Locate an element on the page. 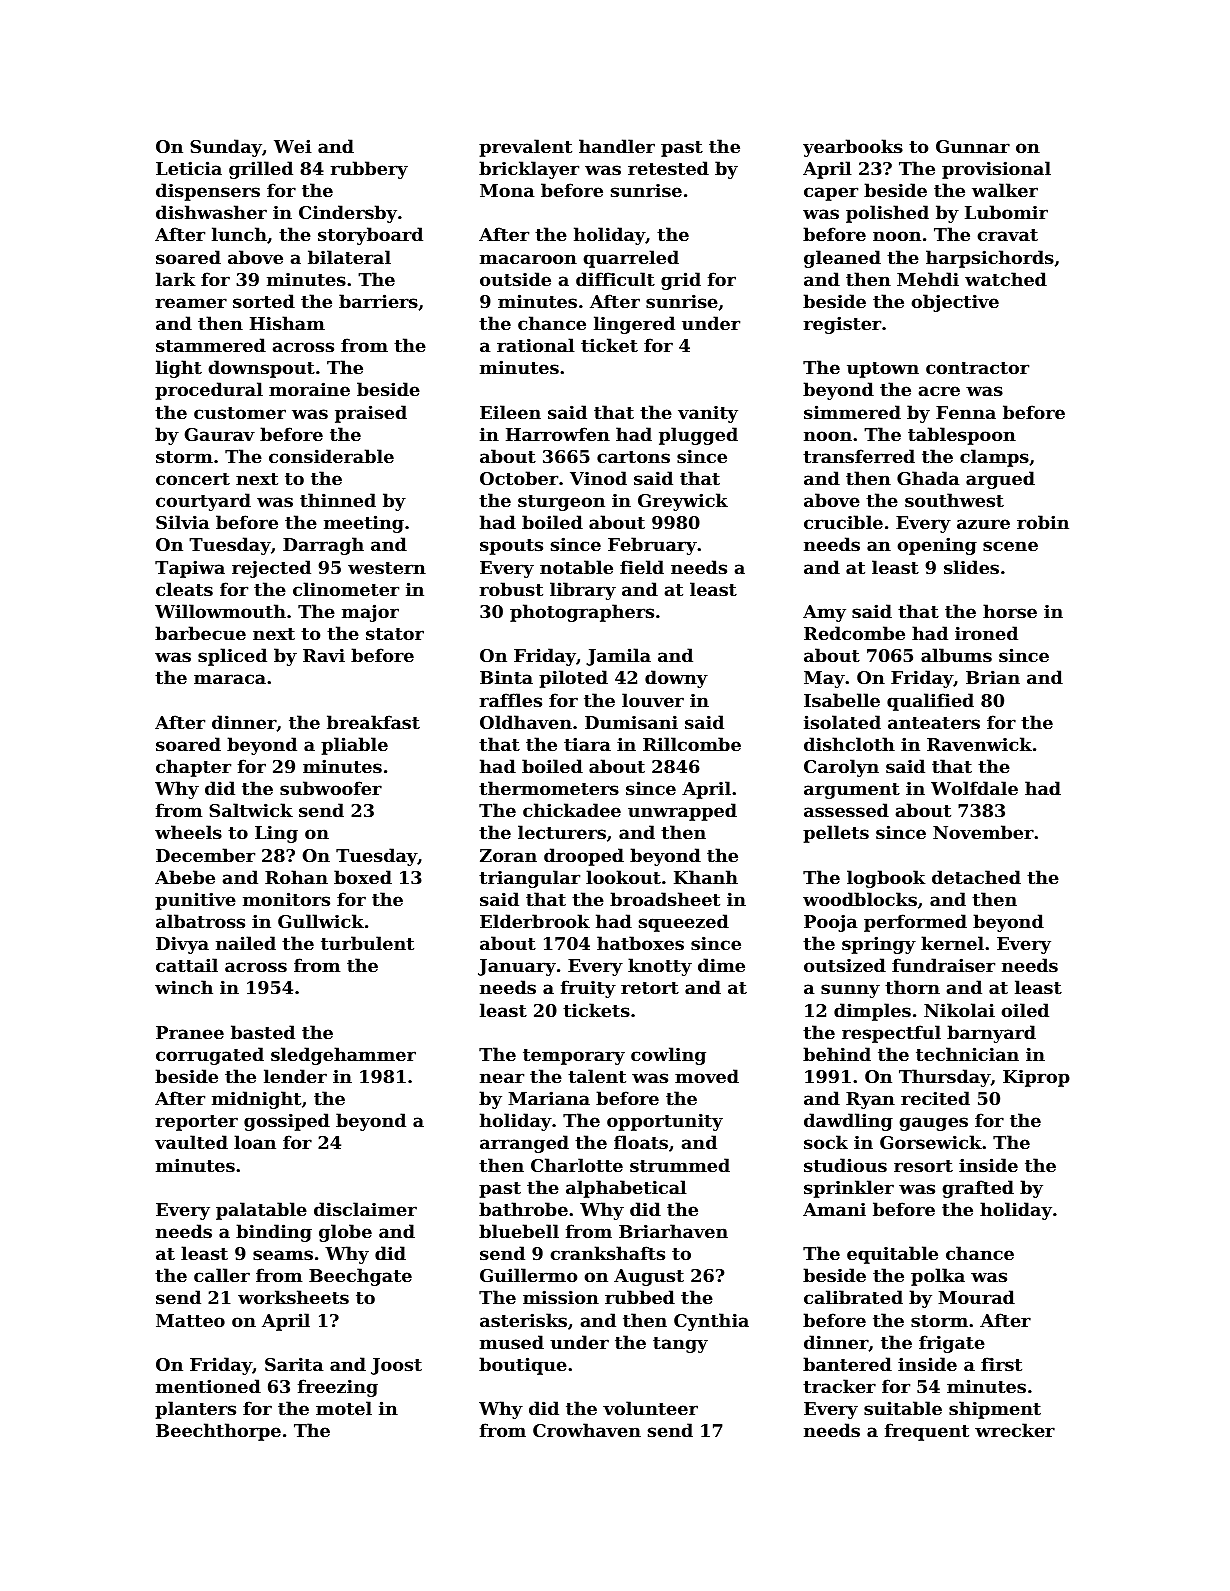 The width and height of the image is (1230, 1591). barriers is located at coordinates (378, 301).
